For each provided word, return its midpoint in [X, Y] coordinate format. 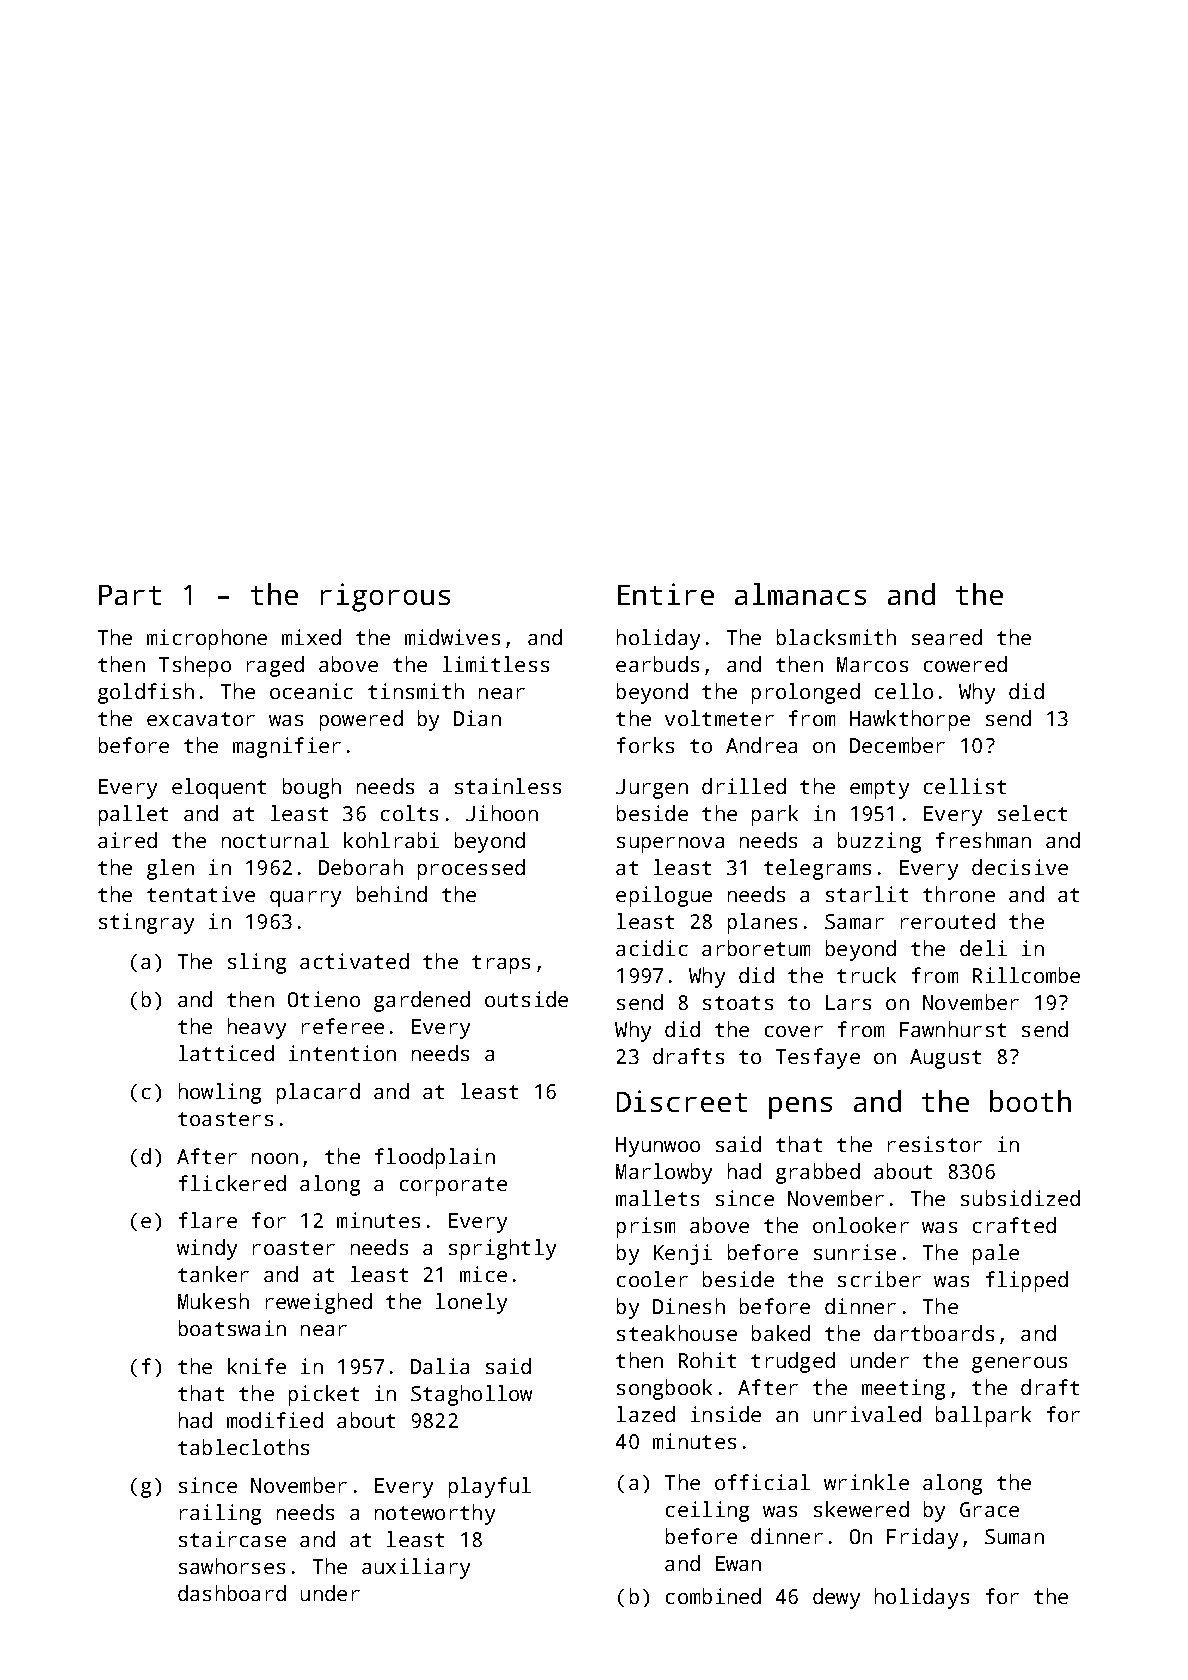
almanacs [800, 594]
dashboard [232, 1593]
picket [324, 1395]
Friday [922, 1538]
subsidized [1020, 1198]
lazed [646, 1414]
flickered [232, 1183]
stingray [146, 923]
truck [866, 975]
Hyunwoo [658, 1147]
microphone [207, 639]
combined [713, 1596]
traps [501, 964]
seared [947, 637]
